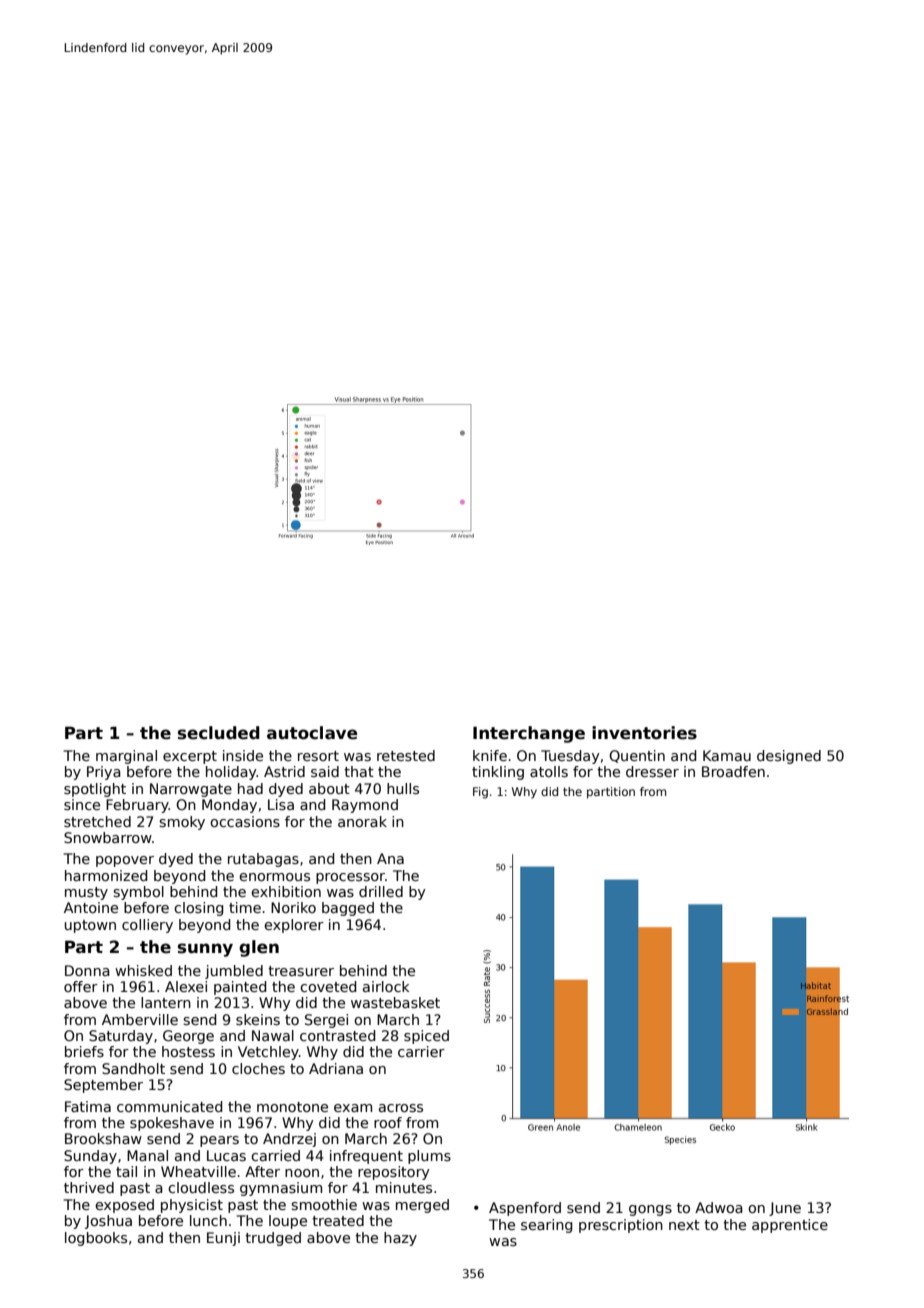 Image resolution: width=924 pixels, height=1308 pixels. What do you see at coordinates (348, 909) in the page?
I see `bagged` at bounding box center [348, 909].
